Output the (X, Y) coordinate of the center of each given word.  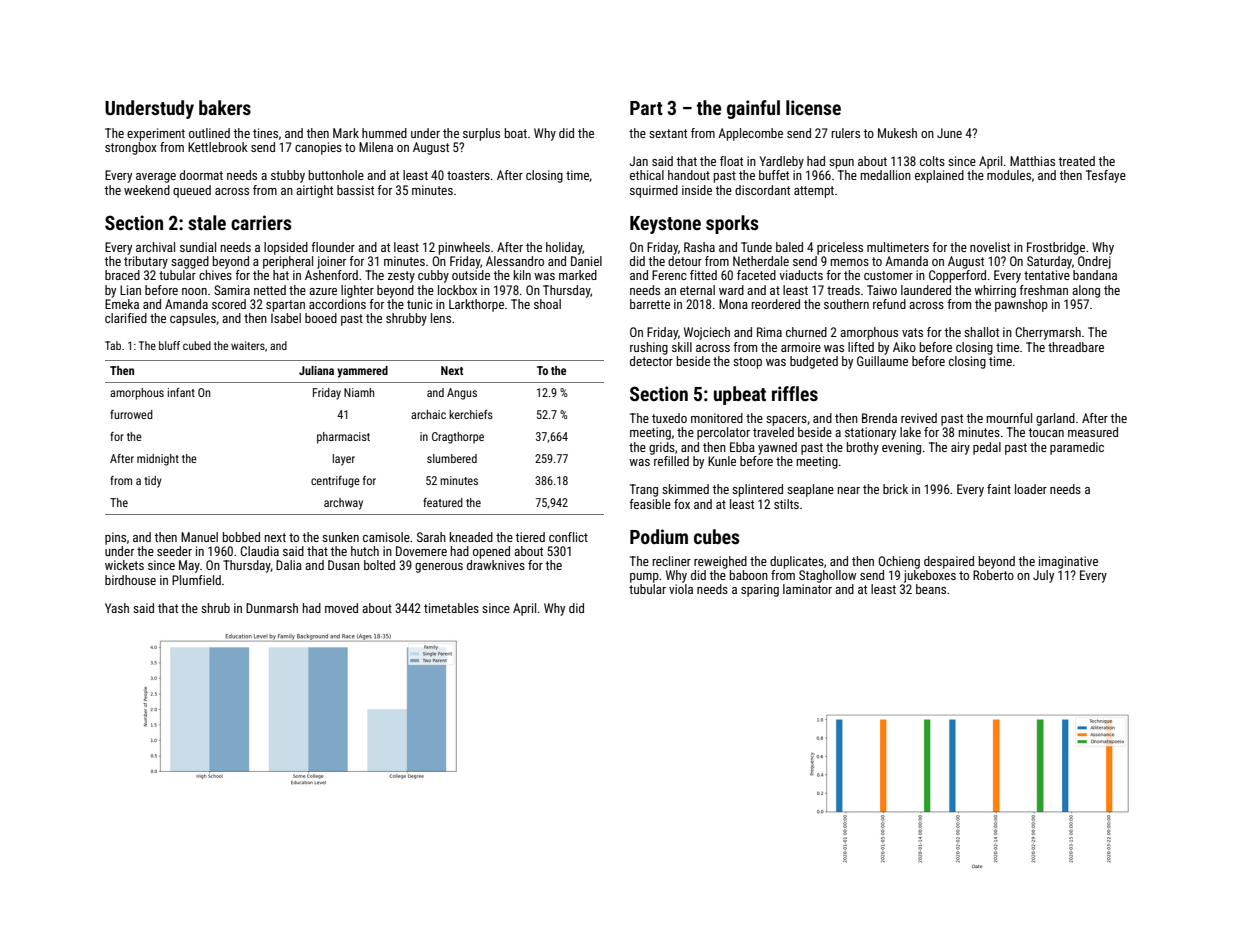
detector (651, 361)
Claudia (259, 551)
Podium (659, 536)
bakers (225, 107)
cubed (197, 345)
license (813, 107)
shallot (981, 332)
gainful (753, 109)
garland (1055, 419)
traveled (773, 432)
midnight (158, 460)
